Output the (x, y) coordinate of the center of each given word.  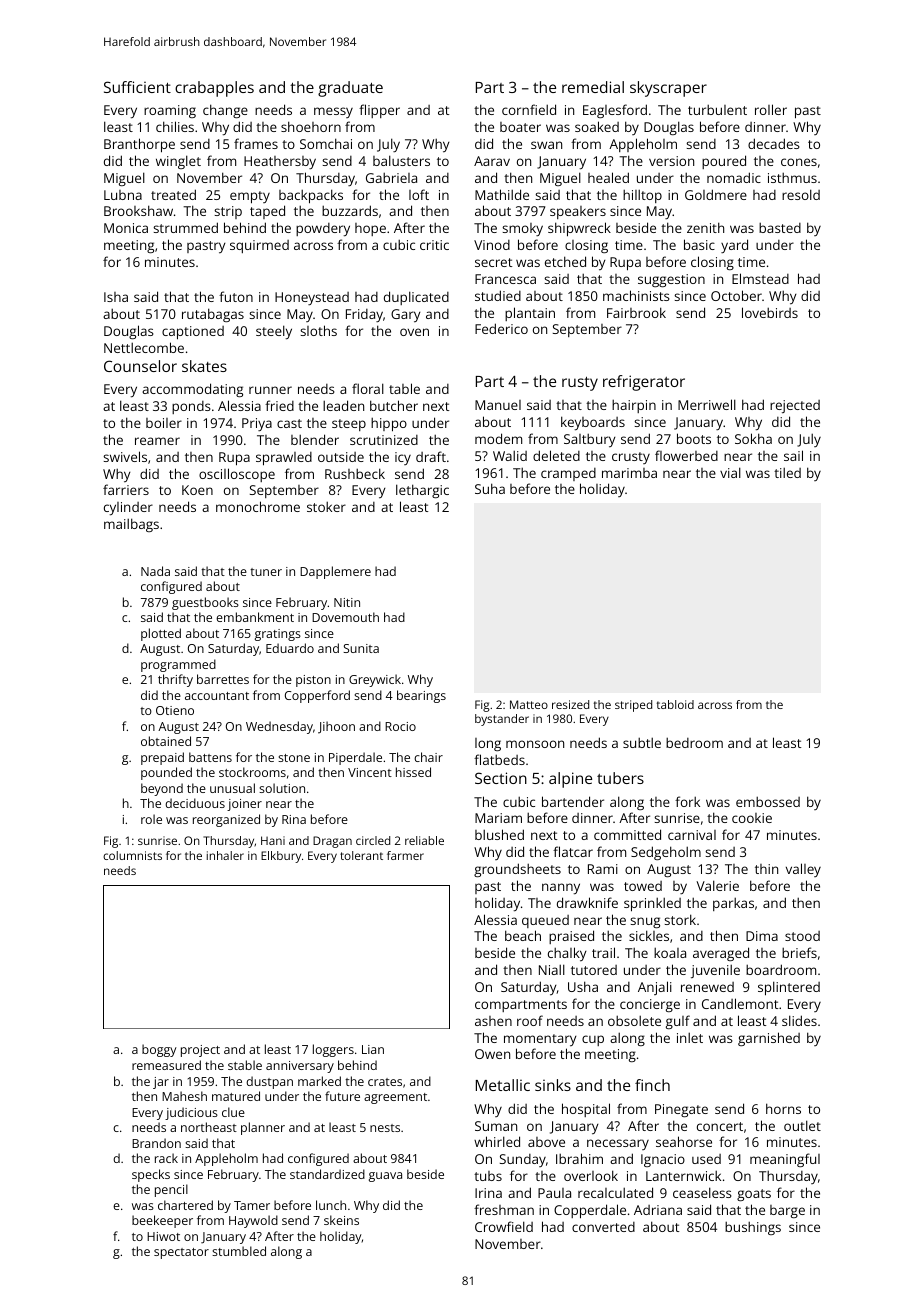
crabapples (214, 89)
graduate (350, 89)
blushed (499, 834)
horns (783, 1108)
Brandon (156, 1143)
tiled (787, 472)
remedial (593, 87)
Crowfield (504, 1226)
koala (670, 952)
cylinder (128, 509)
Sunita (361, 648)
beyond (162, 789)
